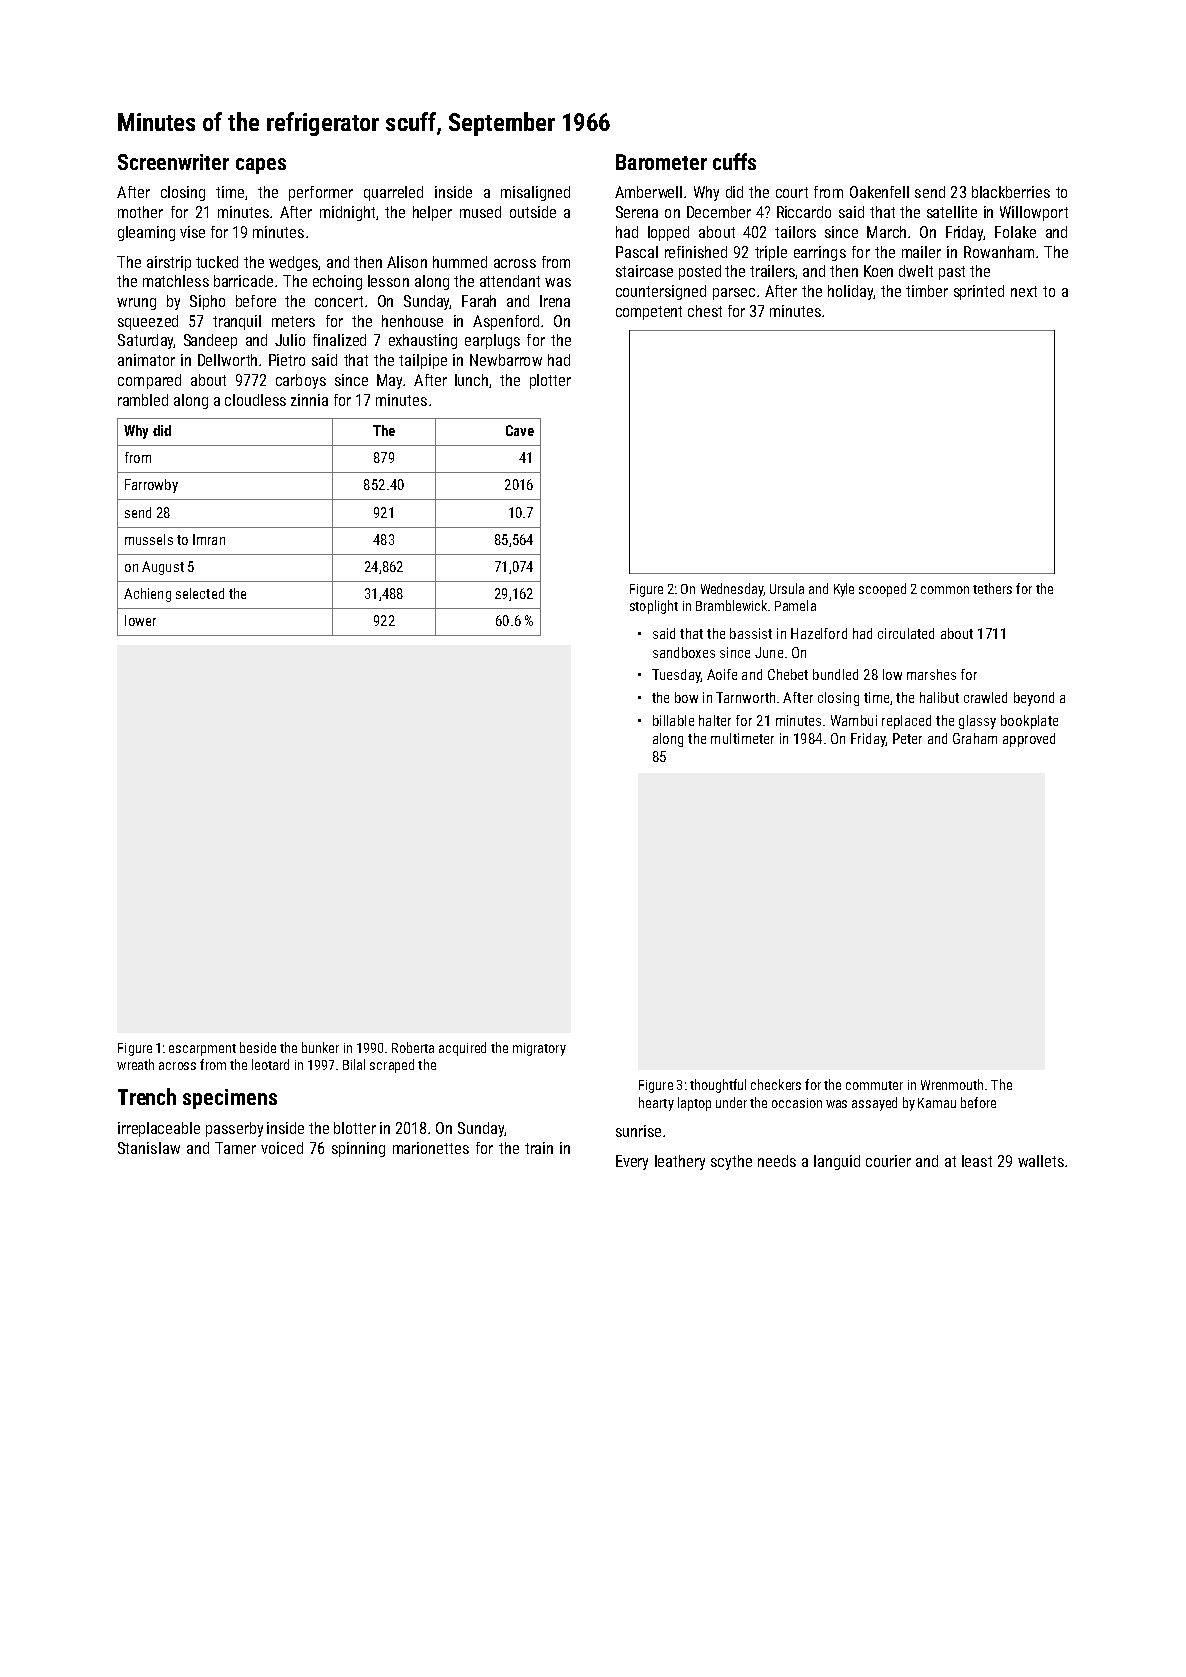 This screenshot has width=1186, height=1677. I want to click on Graham, so click(975, 738).
